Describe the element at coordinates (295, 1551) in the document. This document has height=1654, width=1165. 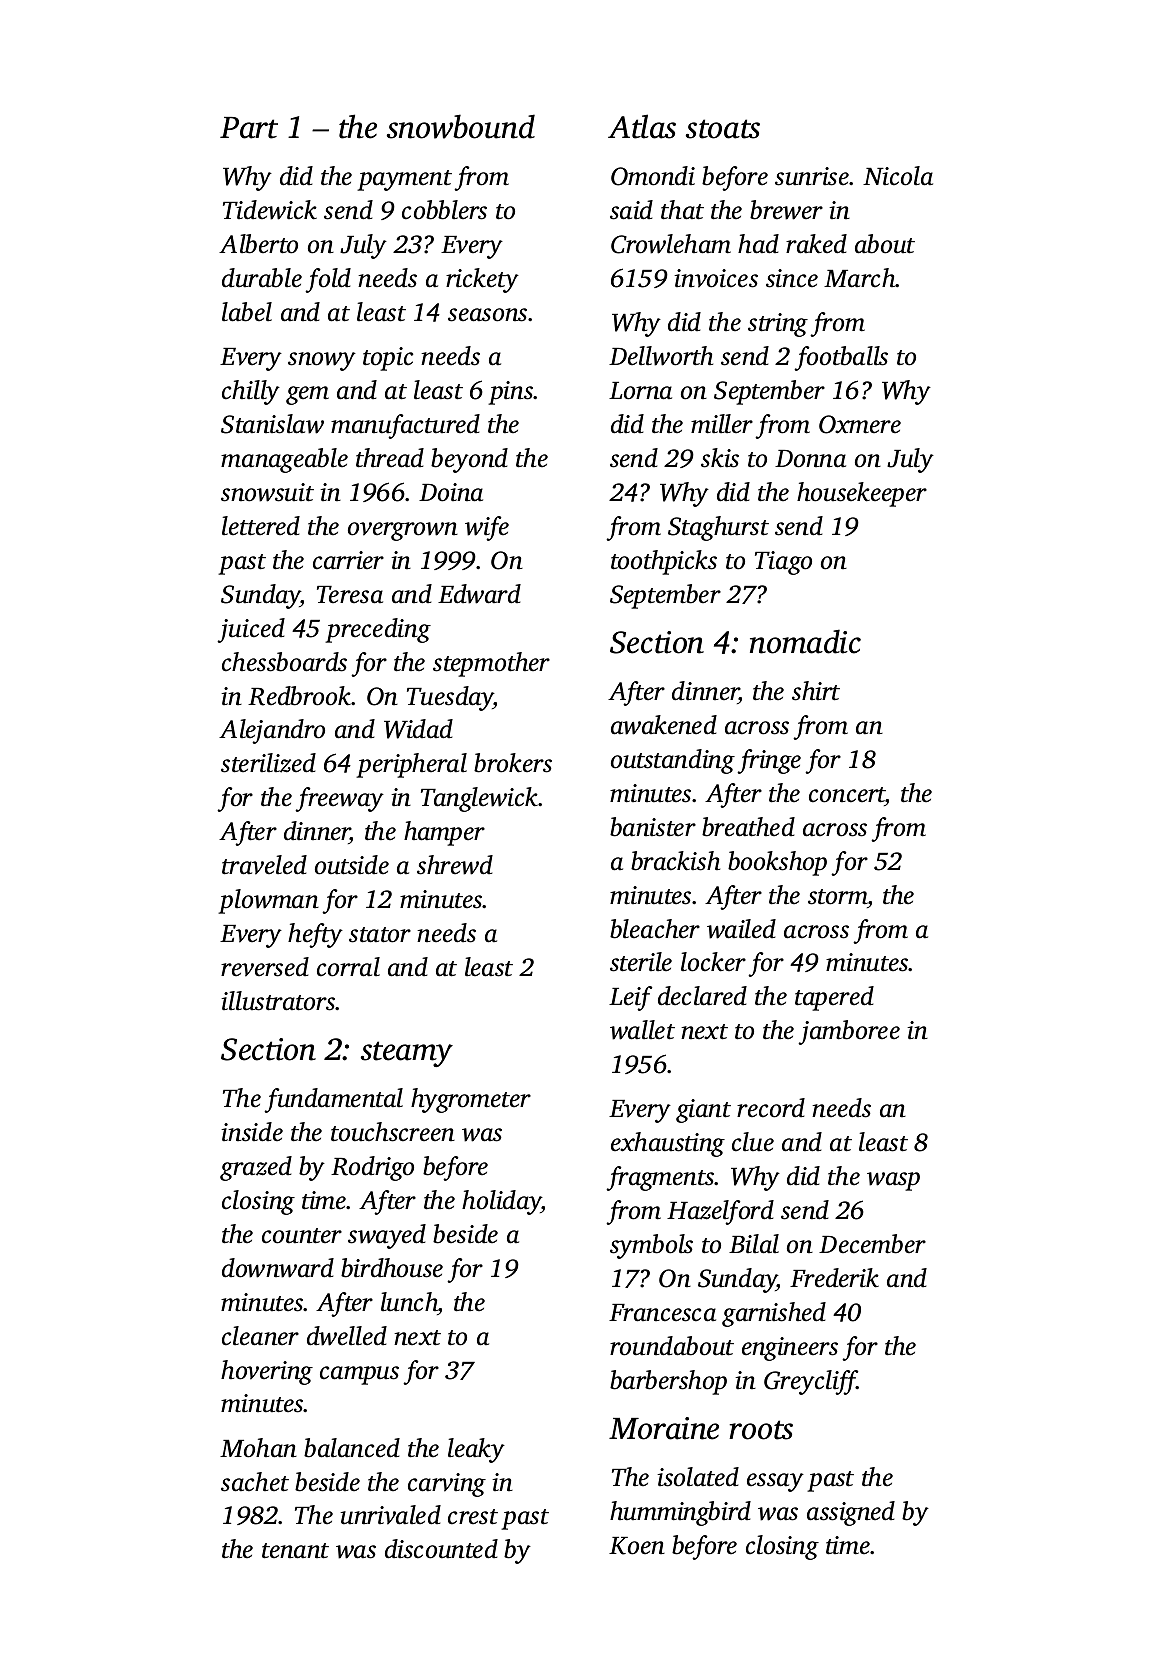
I see `tenant` at that location.
